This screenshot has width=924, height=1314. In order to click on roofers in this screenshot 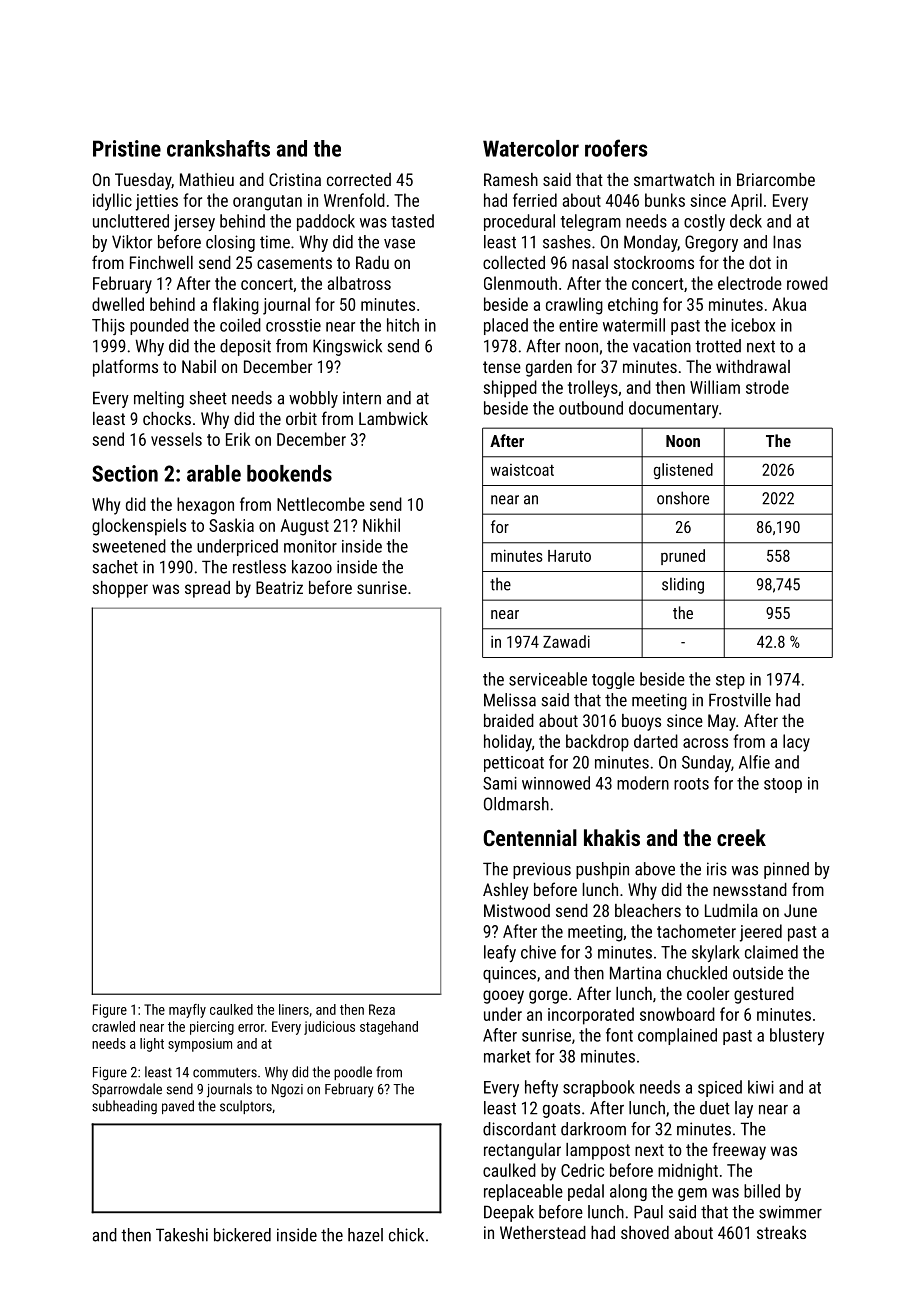, I will do `click(616, 148)`.
